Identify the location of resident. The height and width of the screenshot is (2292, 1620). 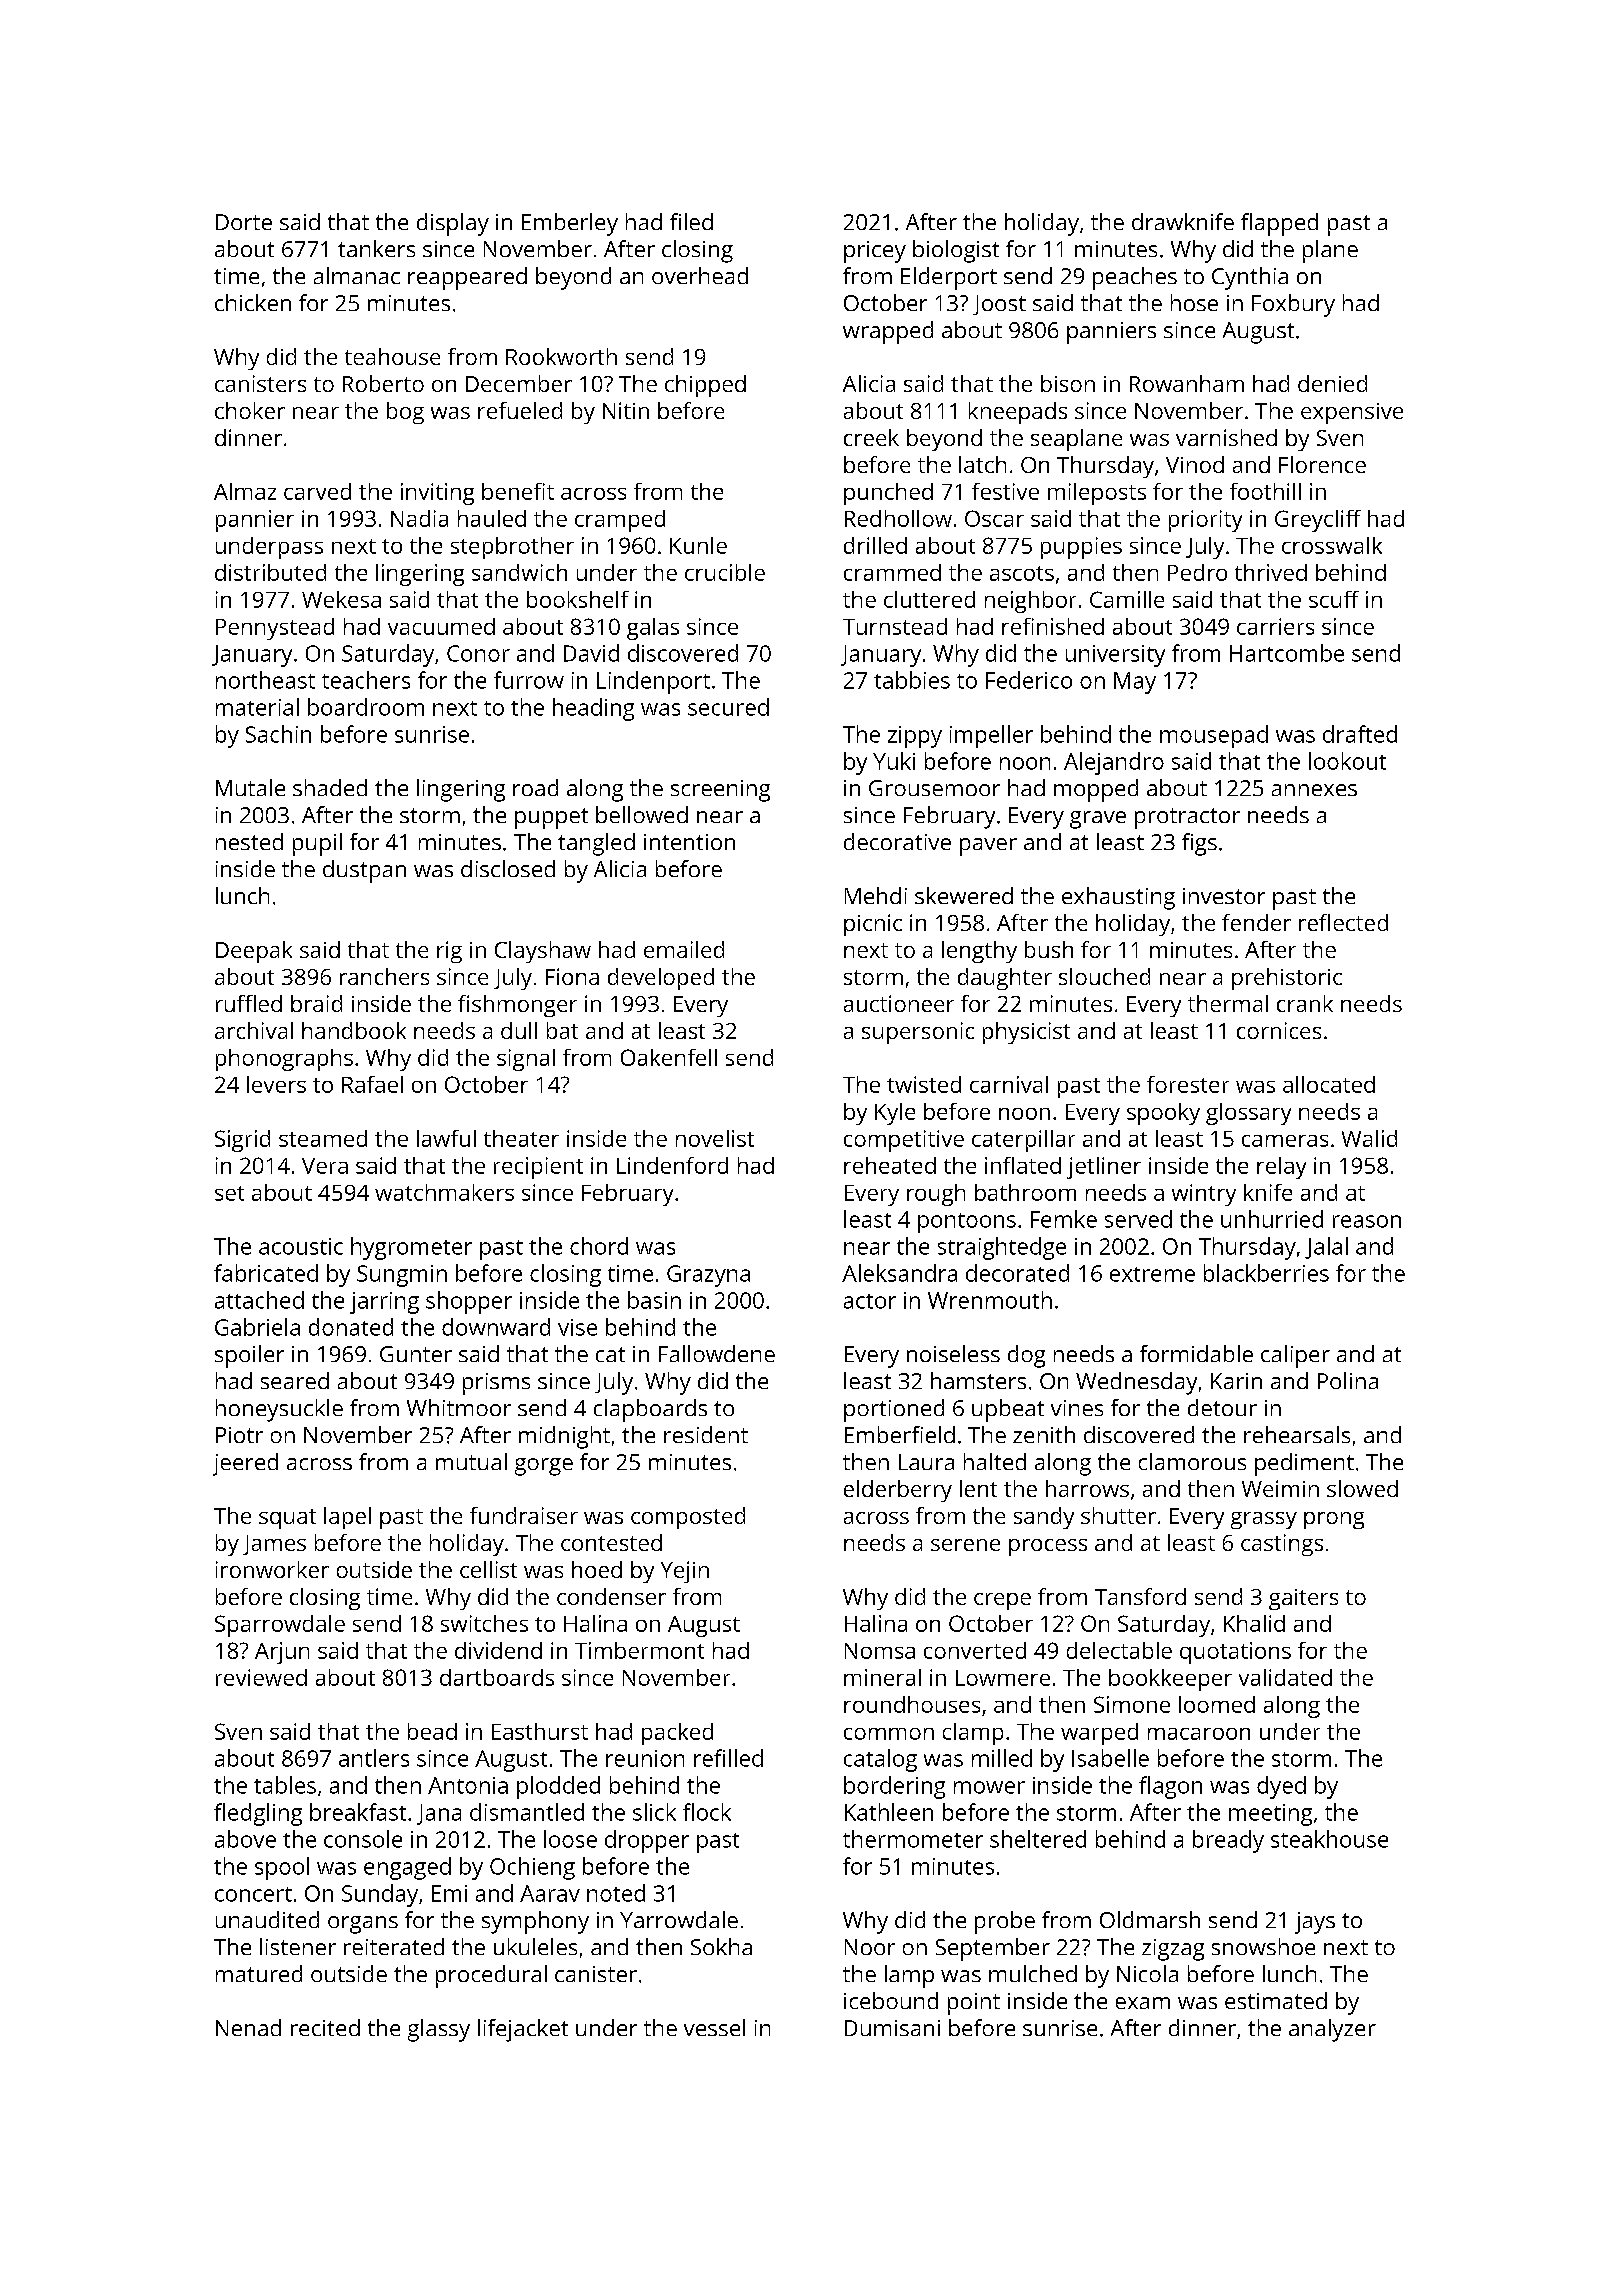
(706, 1434).
